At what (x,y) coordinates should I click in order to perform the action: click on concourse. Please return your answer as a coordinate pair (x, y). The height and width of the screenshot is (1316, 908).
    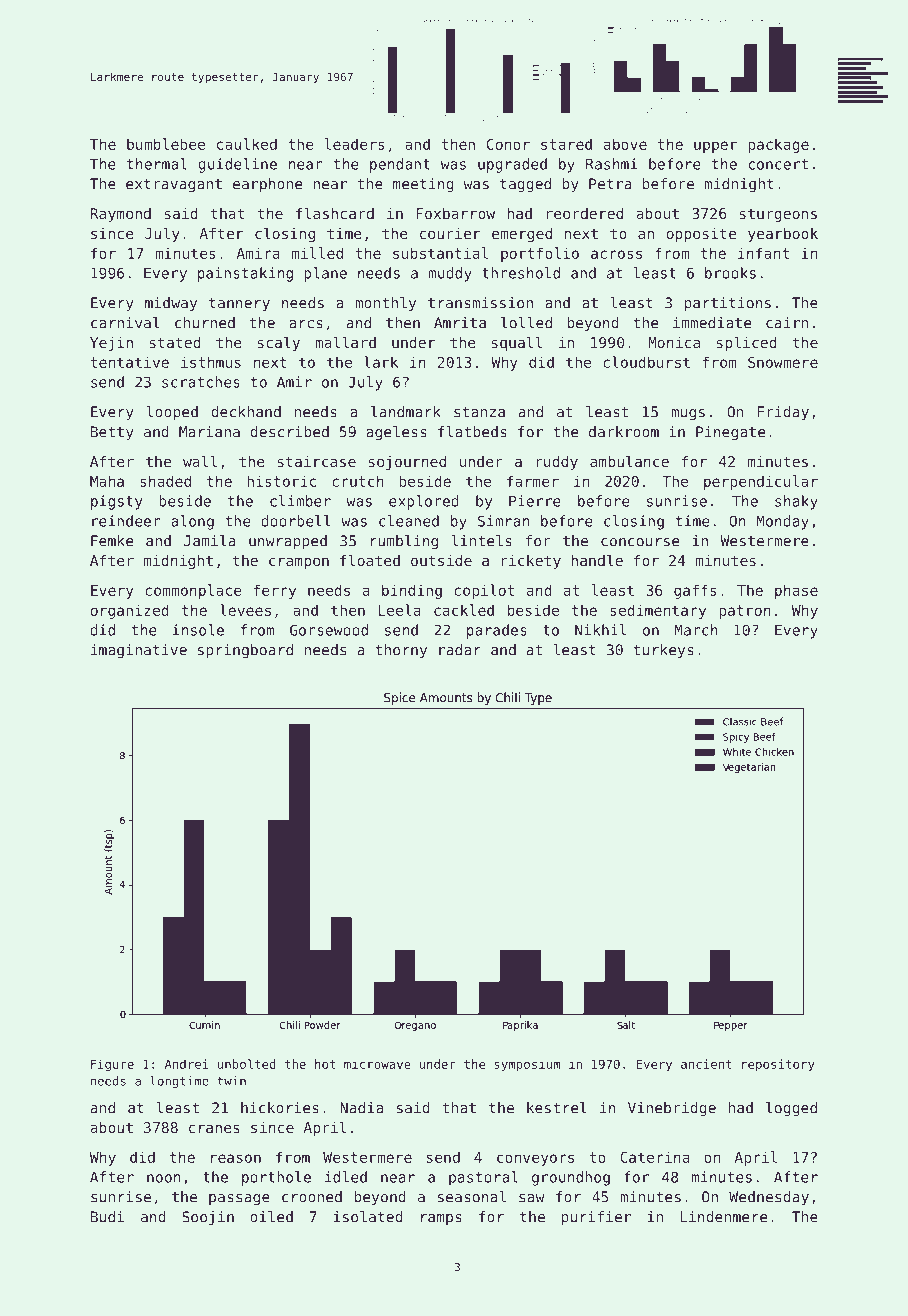
    Looking at the image, I should click on (640, 542).
